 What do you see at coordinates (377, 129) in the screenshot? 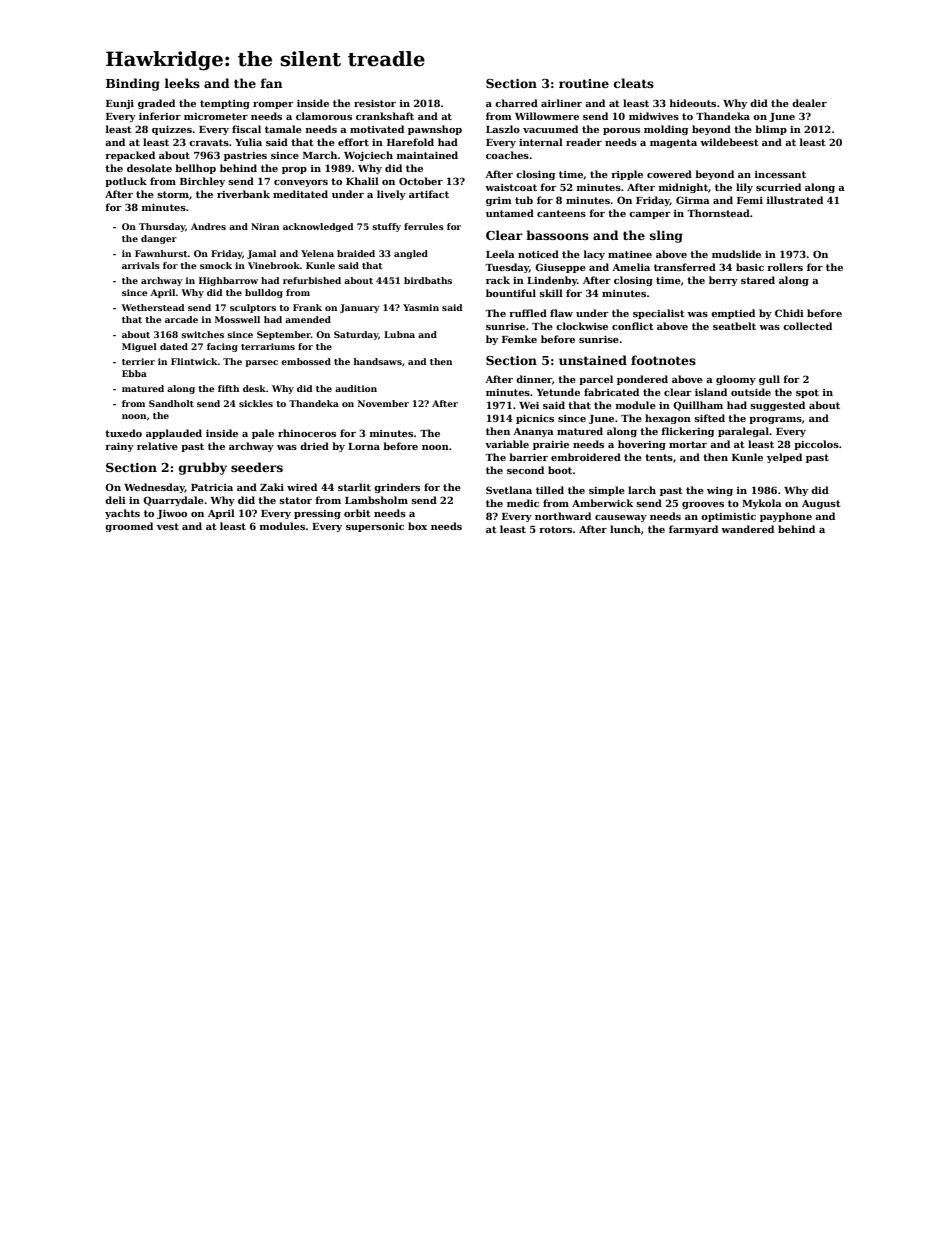
I see `motivated` at bounding box center [377, 129].
